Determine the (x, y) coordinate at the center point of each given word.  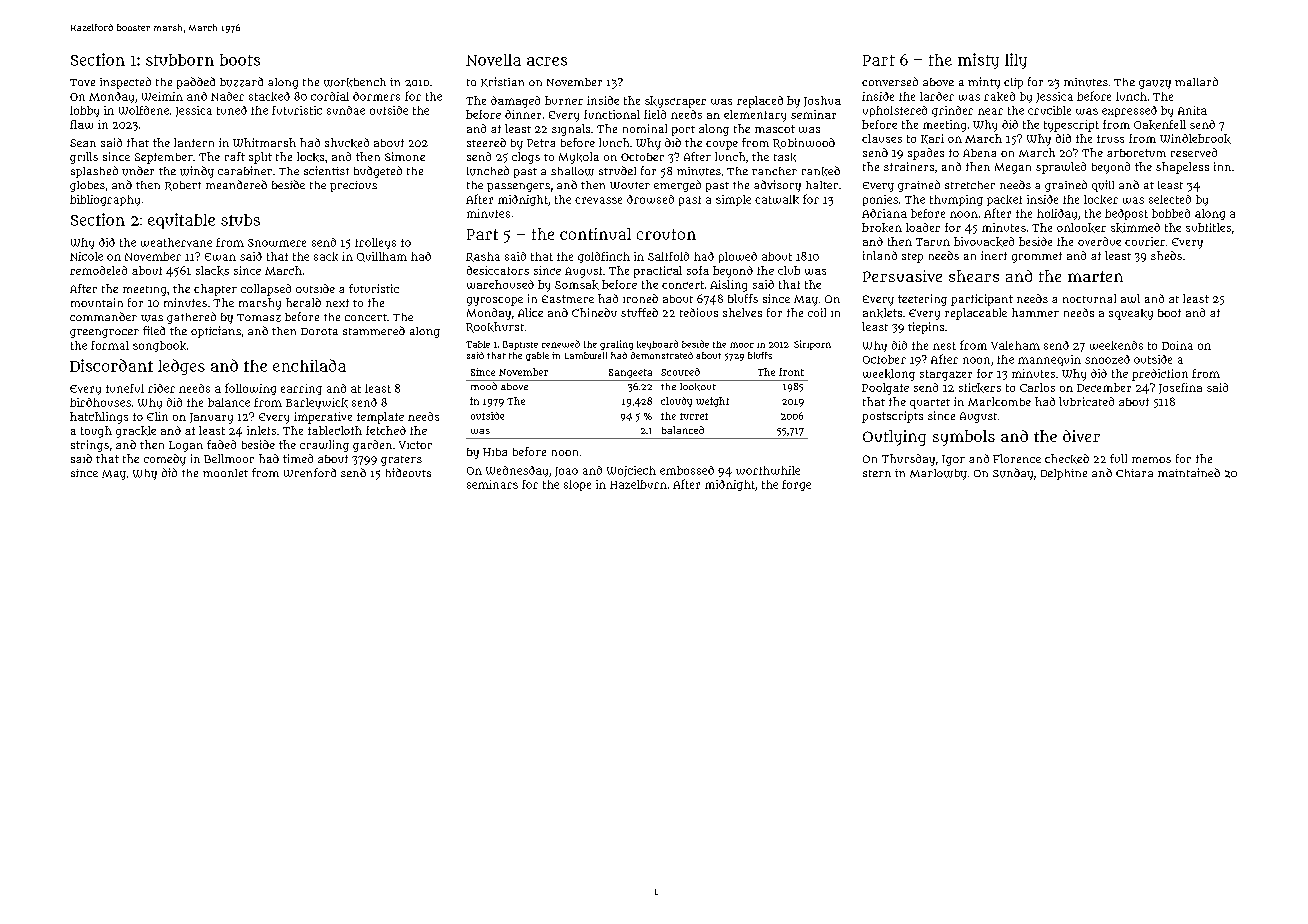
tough (96, 432)
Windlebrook (1195, 139)
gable (537, 356)
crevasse (598, 200)
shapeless (1182, 168)
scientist (326, 170)
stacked (269, 96)
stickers (980, 388)
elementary (755, 116)
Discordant (111, 365)
